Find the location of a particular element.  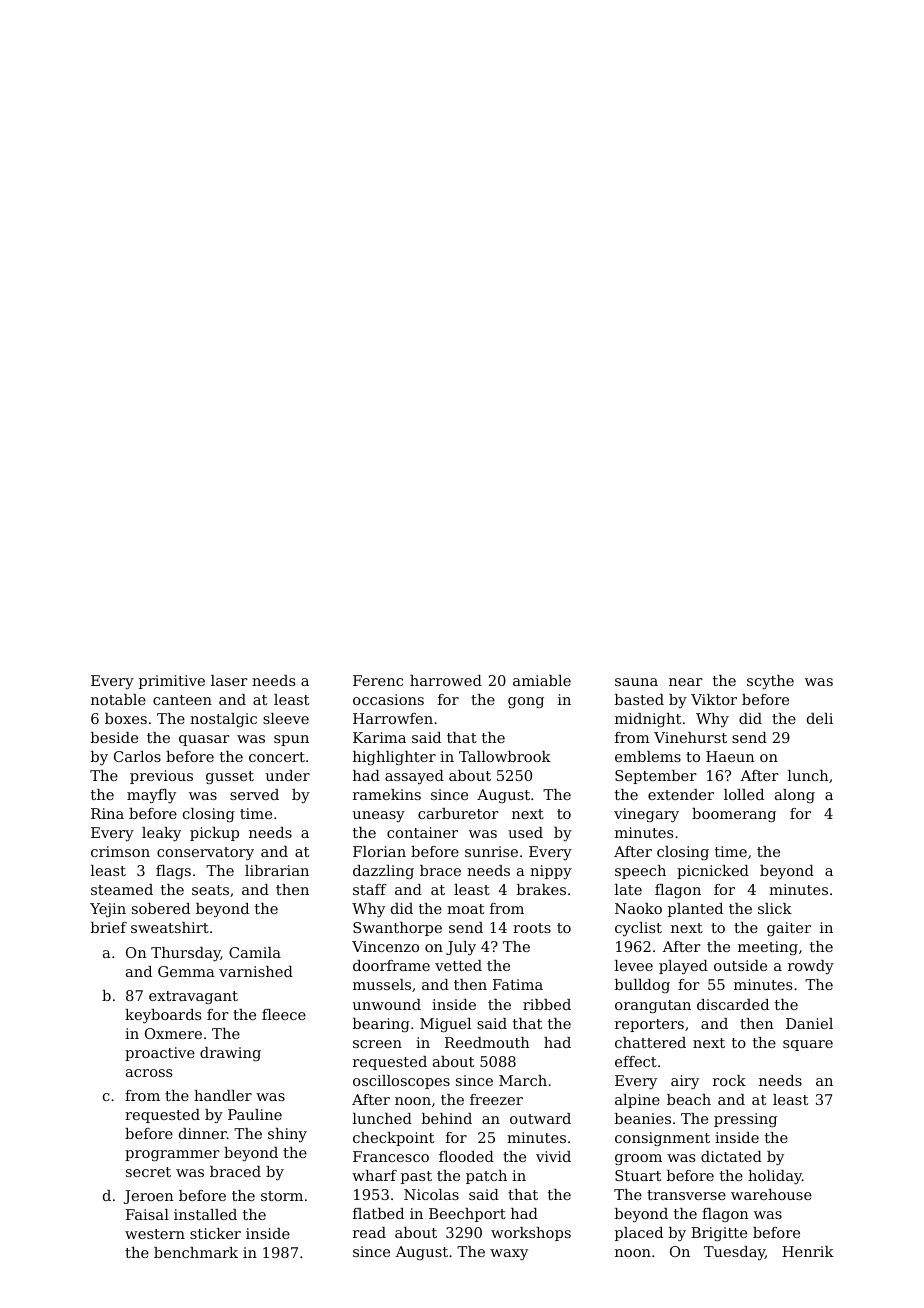

along is located at coordinates (795, 796).
